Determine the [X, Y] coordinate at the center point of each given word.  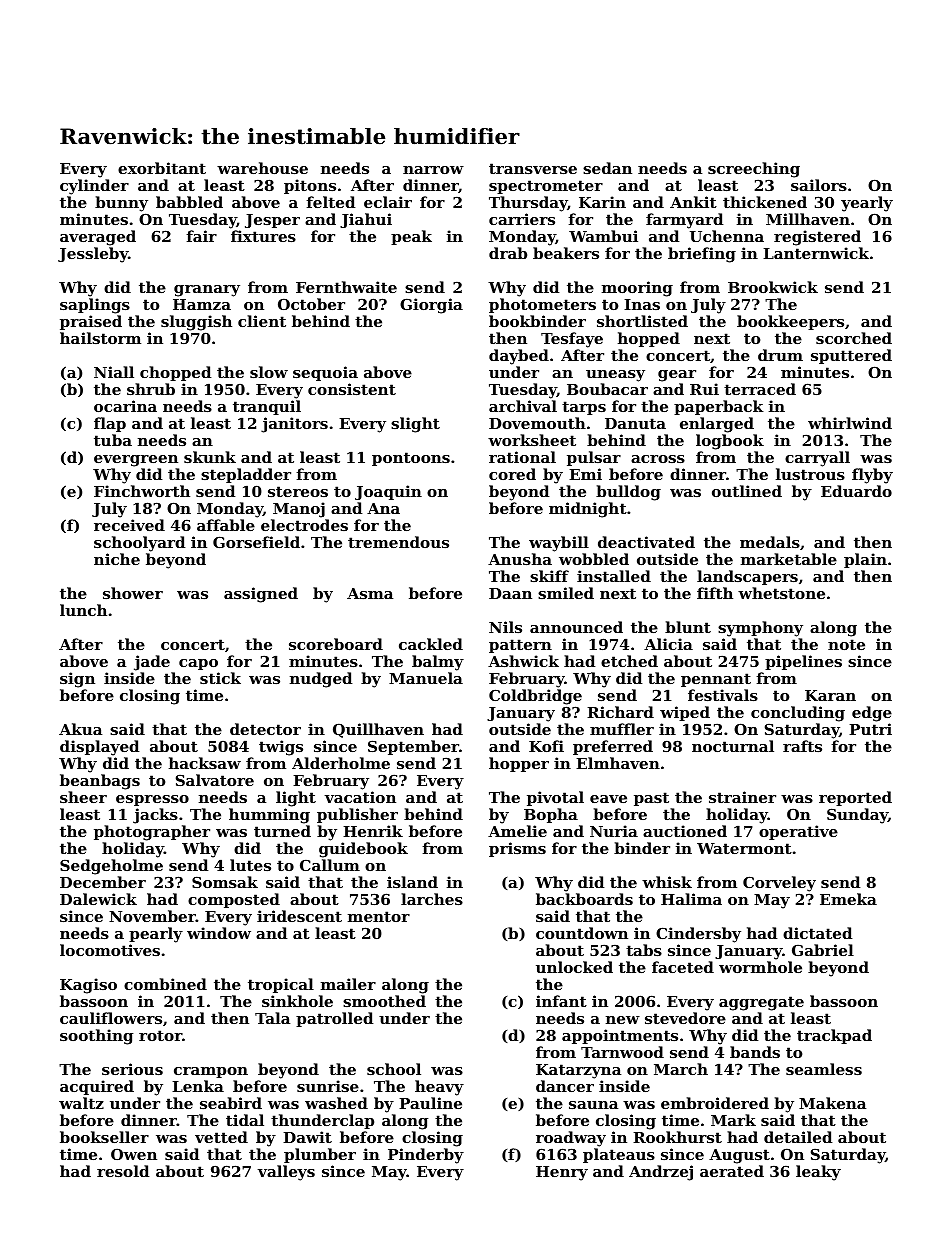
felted [331, 202]
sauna [593, 1105]
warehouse [262, 168]
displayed [99, 748]
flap [110, 424]
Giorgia [431, 306]
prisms [517, 849]
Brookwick [773, 287]
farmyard [684, 221]
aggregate [761, 1003]
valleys [286, 1173]
